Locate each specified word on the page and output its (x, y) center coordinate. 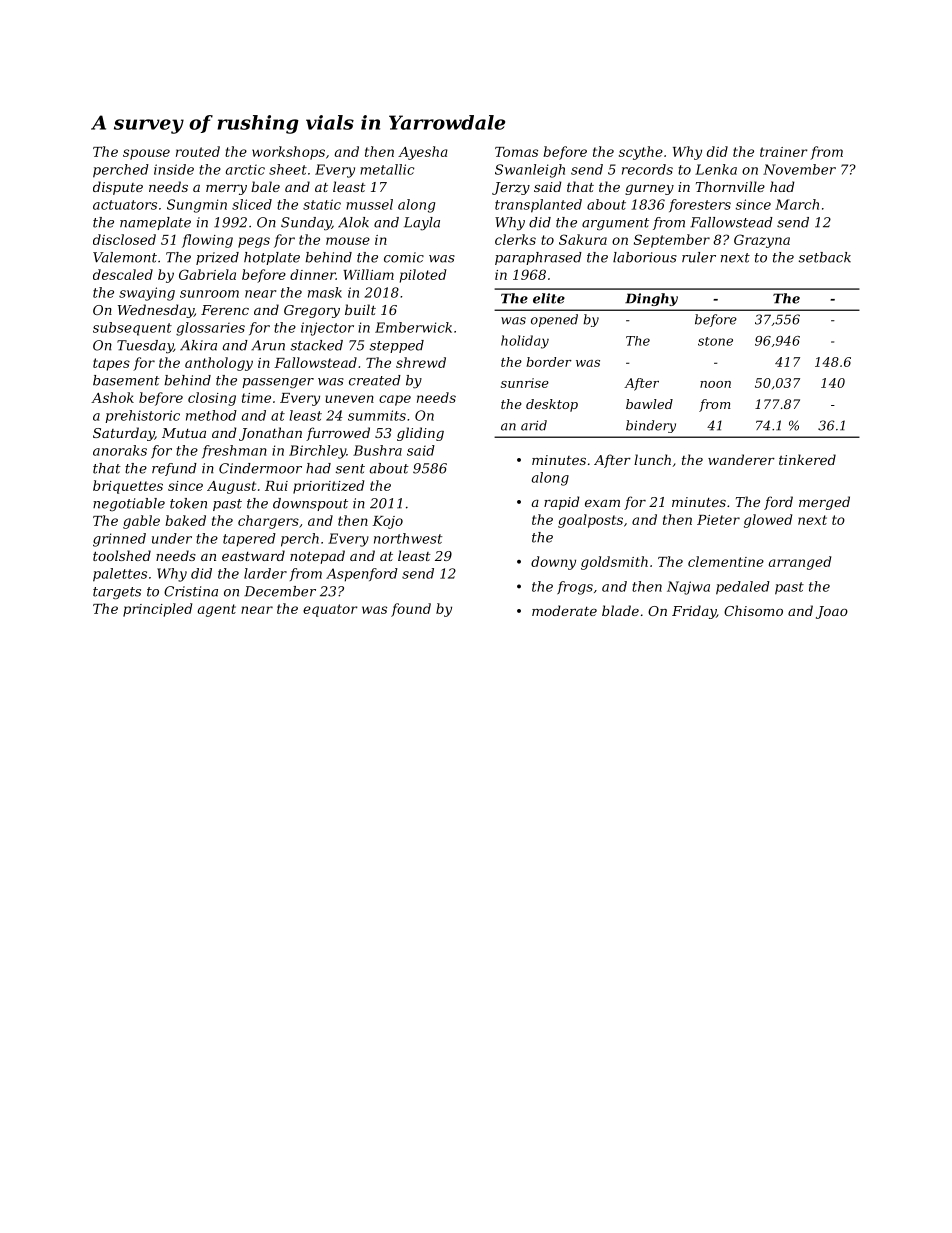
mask (325, 292)
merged (824, 503)
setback (825, 257)
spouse (146, 154)
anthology (219, 364)
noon (715, 384)
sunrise (525, 383)
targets (117, 593)
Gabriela (207, 274)
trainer (784, 152)
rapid (562, 503)
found (411, 610)
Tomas (516, 152)
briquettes (128, 487)
